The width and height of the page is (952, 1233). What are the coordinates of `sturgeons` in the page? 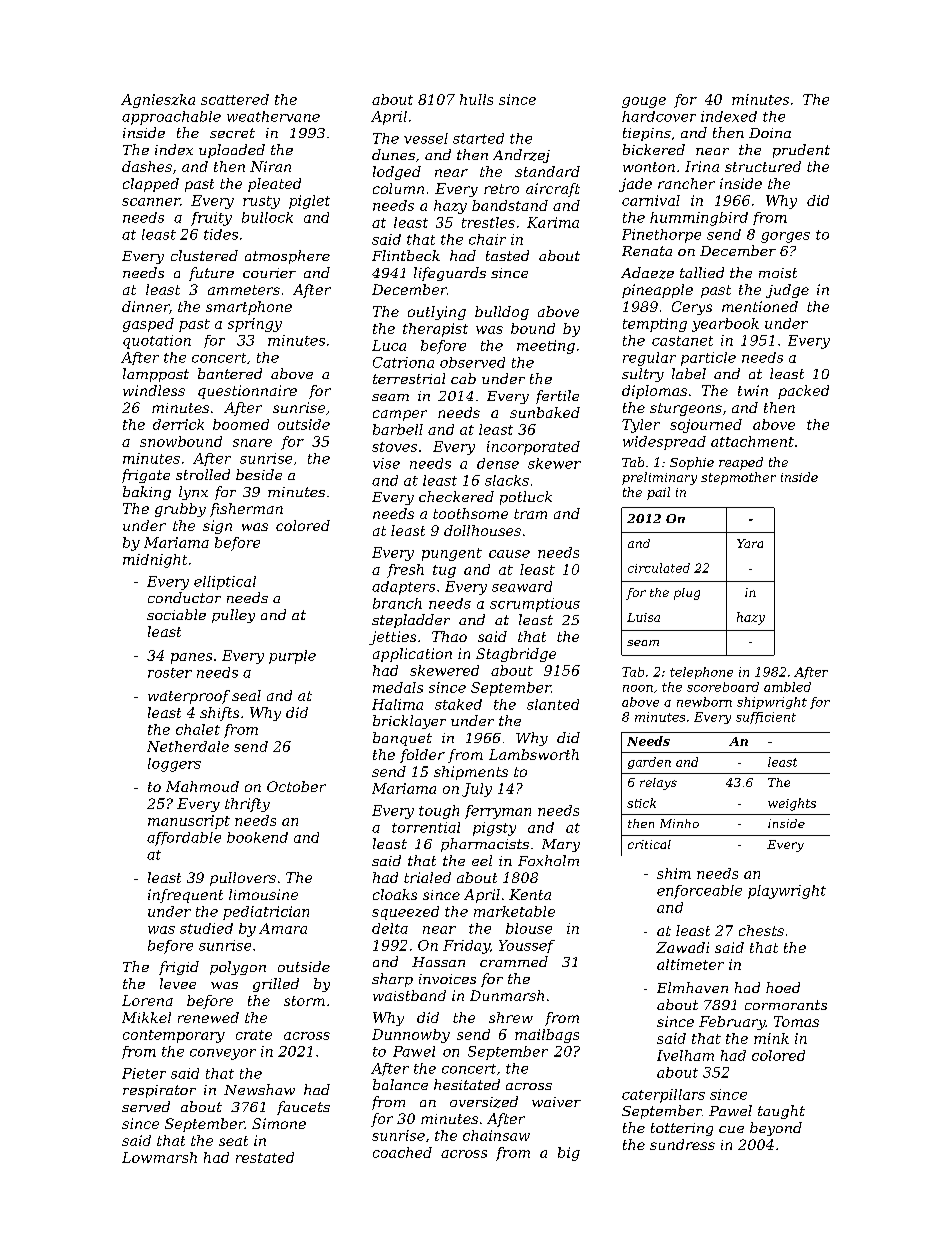 It's located at (686, 409).
